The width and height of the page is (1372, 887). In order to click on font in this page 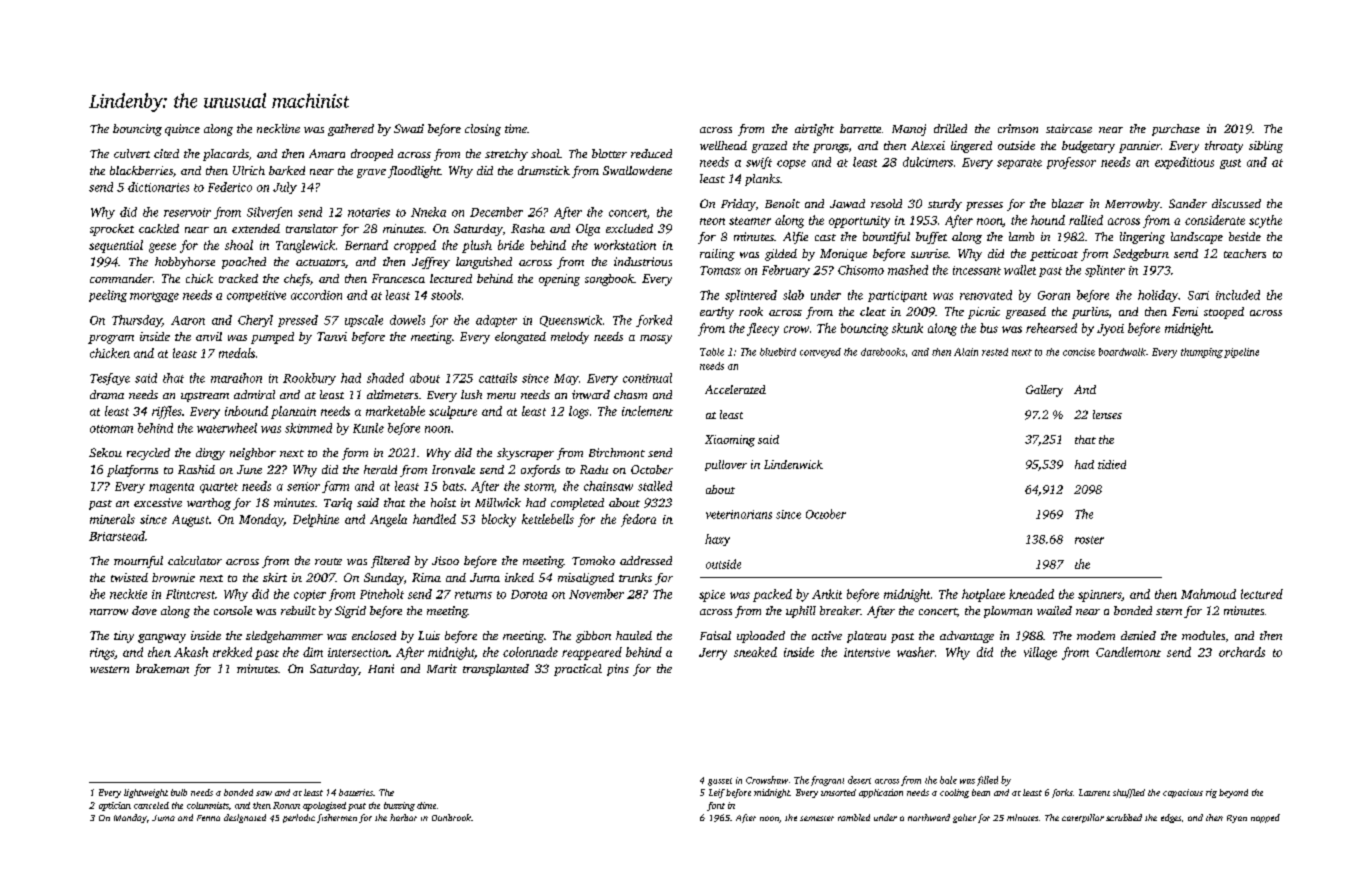, I will do `click(716, 806)`.
